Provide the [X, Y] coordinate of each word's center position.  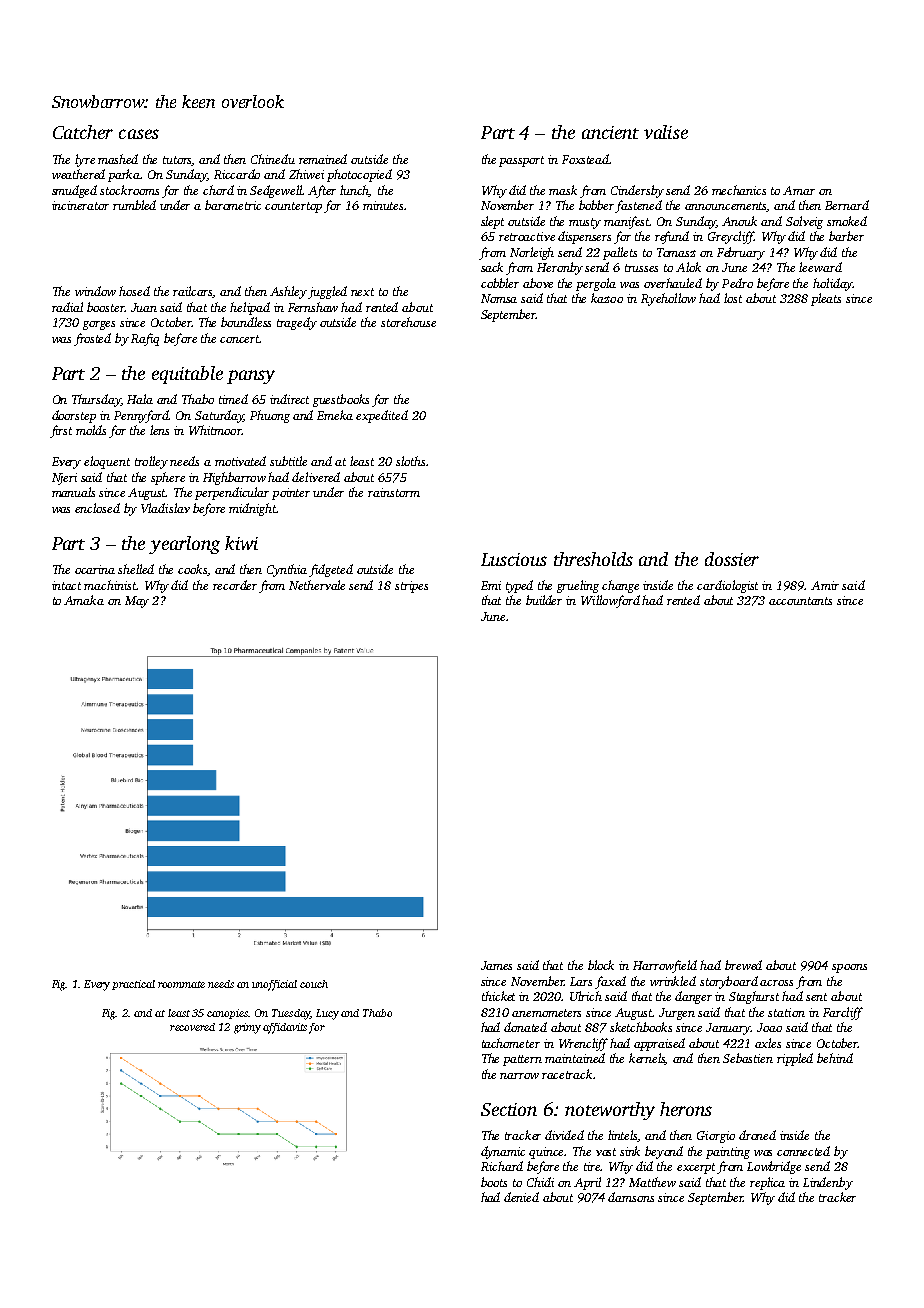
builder [544, 600]
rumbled [134, 205]
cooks [193, 570]
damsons [631, 1197]
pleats [826, 299]
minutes [383, 205]
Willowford [610, 601]
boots [494, 1182]
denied [521, 1197]
